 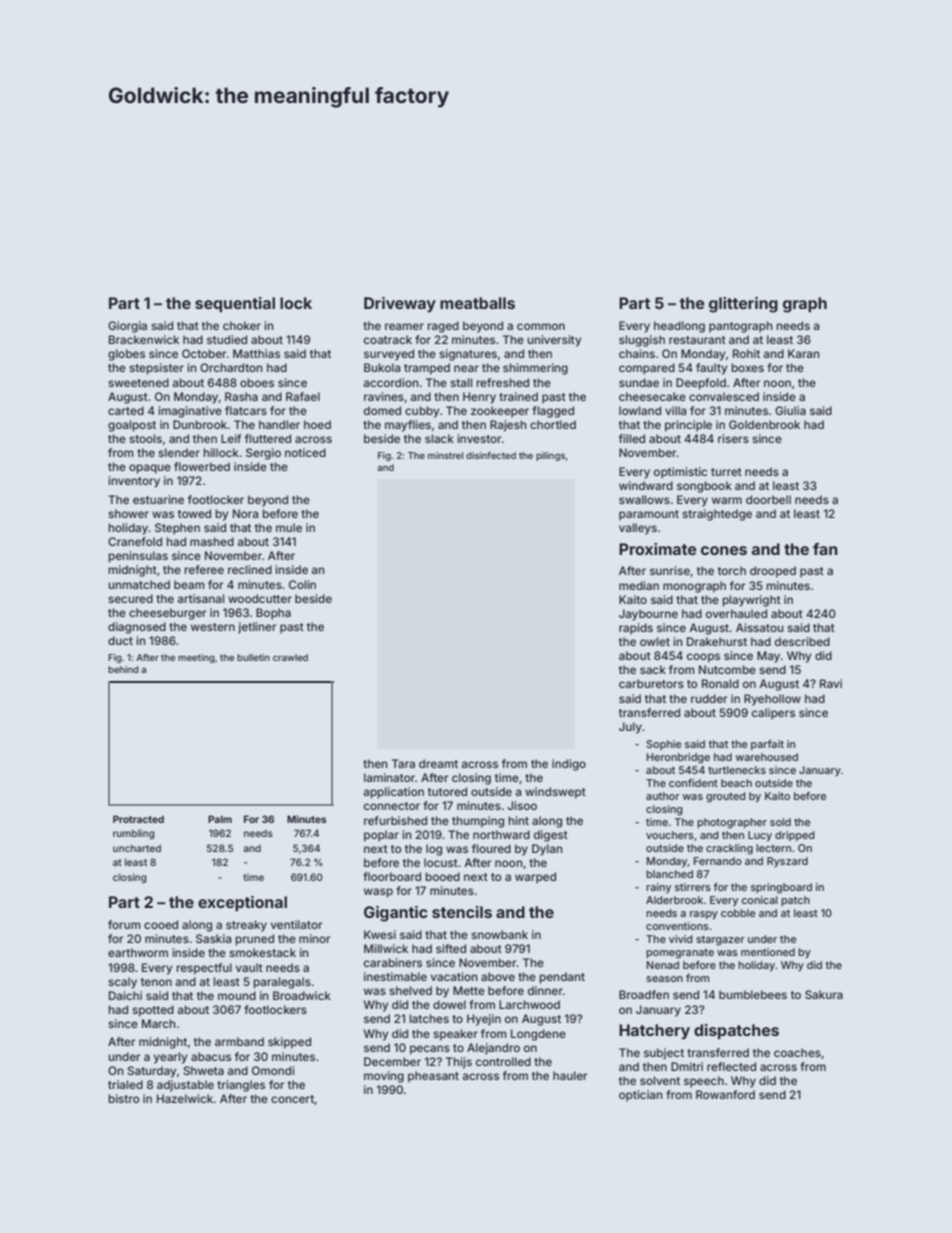 I want to click on handler, so click(x=279, y=424).
